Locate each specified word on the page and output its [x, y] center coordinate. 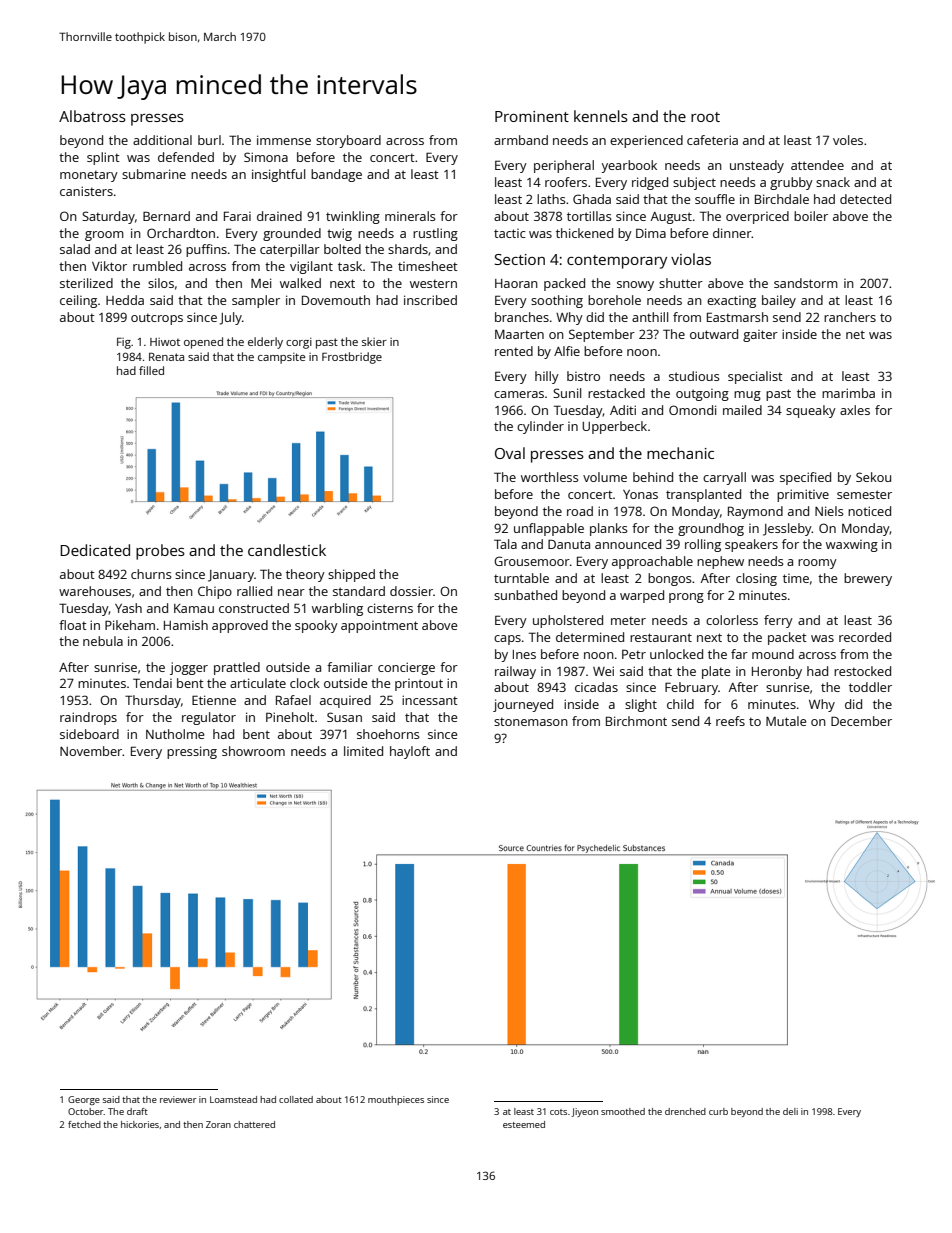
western [433, 283]
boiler [811, 216]
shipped [351, 575]
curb [718, 1111]
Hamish [186, 625]
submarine [154, 174]
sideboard [89, 734]
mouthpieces [396, 1100]
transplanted [703, 495]
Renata [166, 357]
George [84, 1100]
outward [714, 334]
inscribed [430, 300]
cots [558, 1112]
